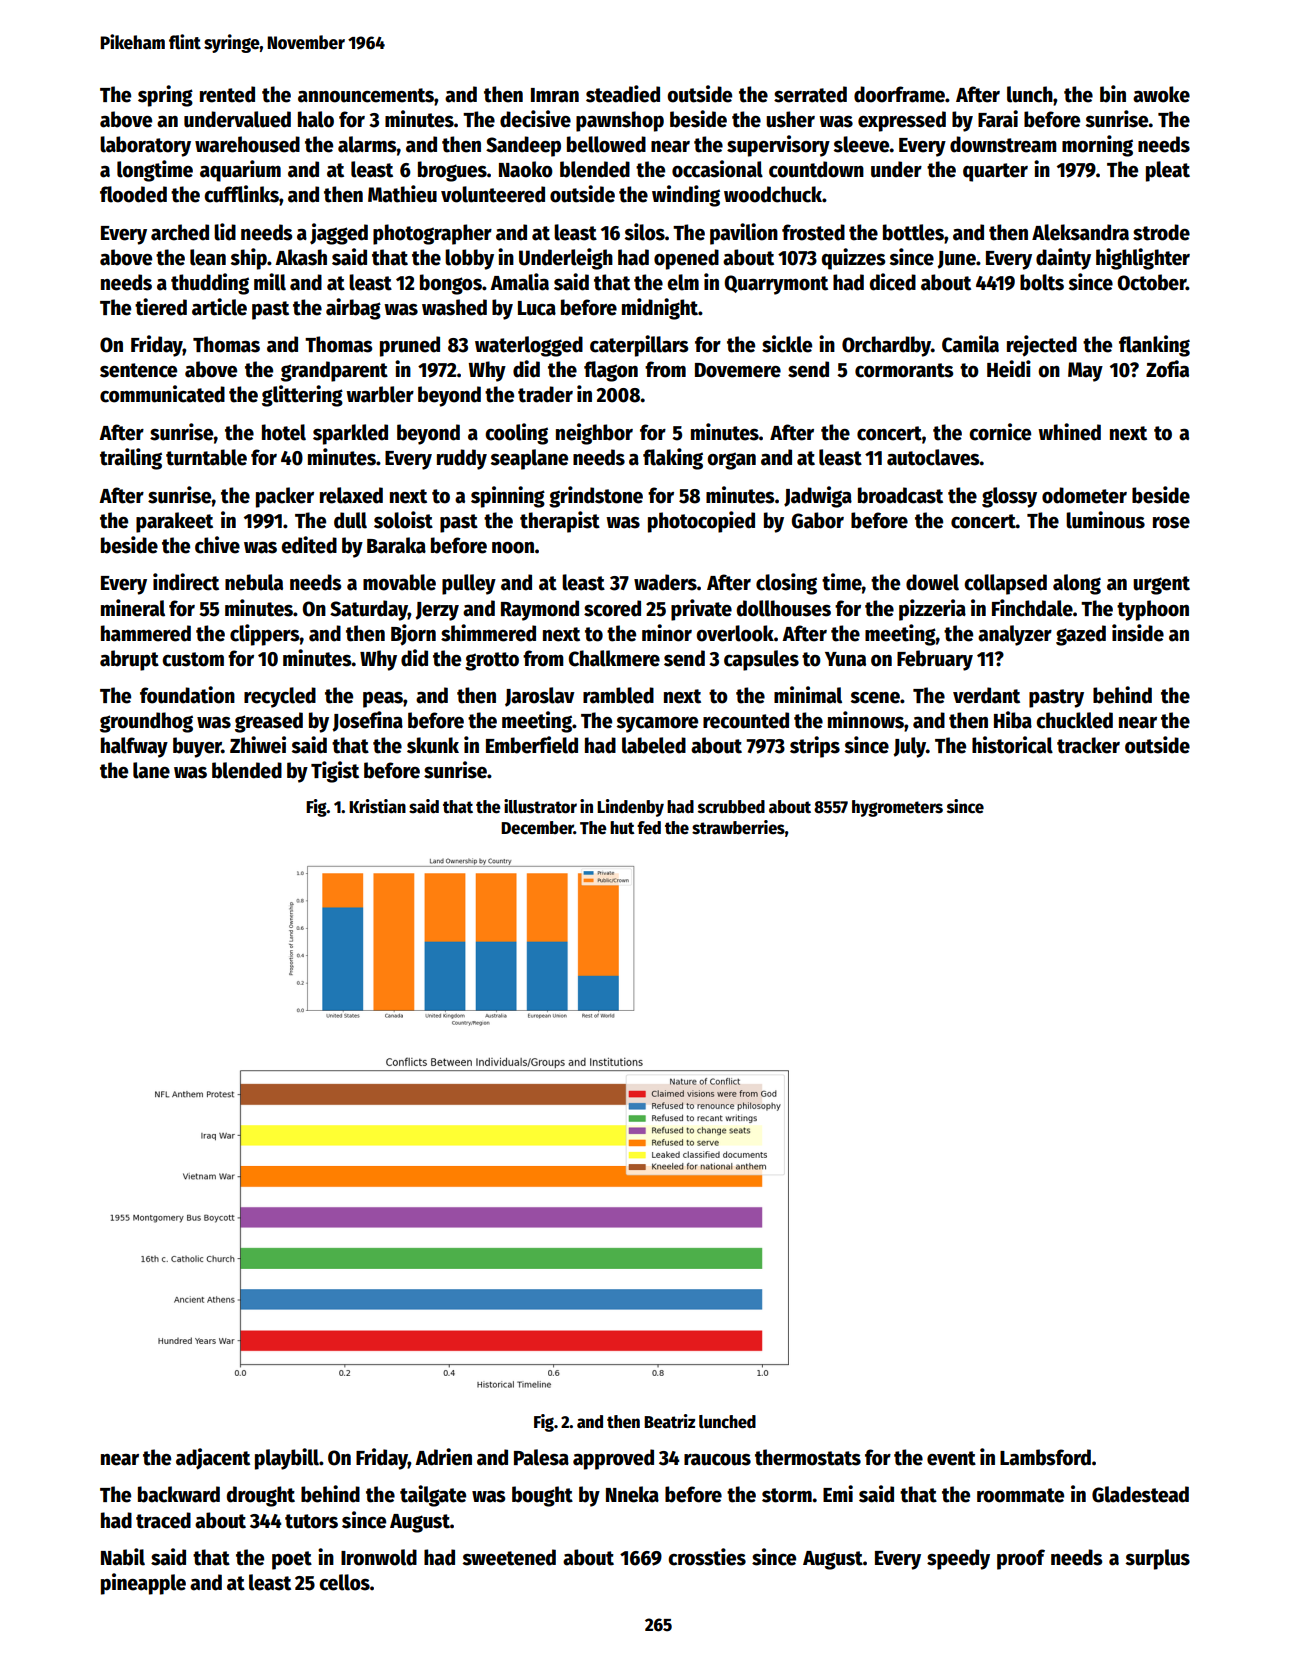  I want to click on caterpillars, so click(639, 346).
